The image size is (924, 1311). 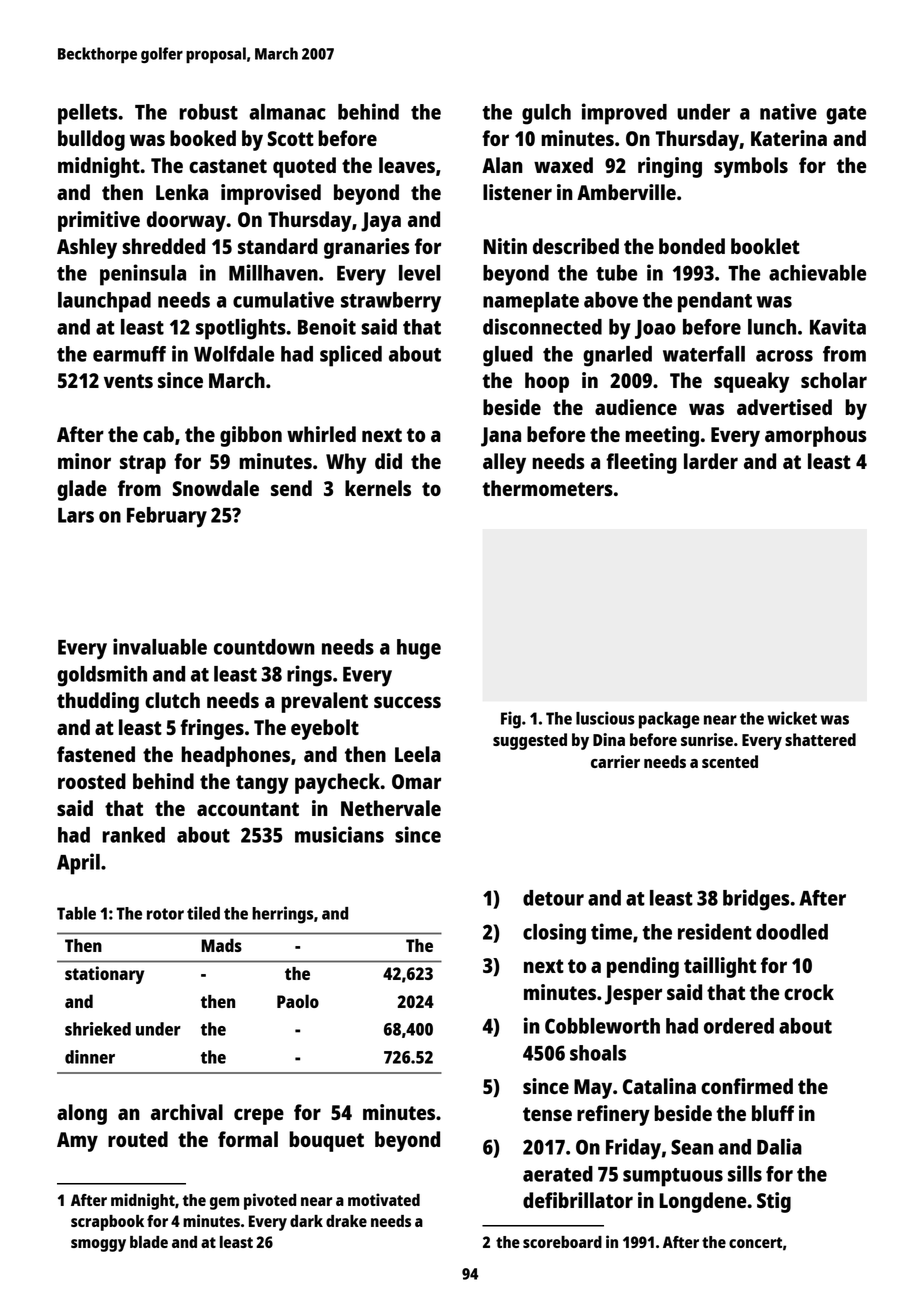 What do you see at coordinates (505, 246) in the screenshot?
I see `Nitin` at bounding box center [505, 246].
